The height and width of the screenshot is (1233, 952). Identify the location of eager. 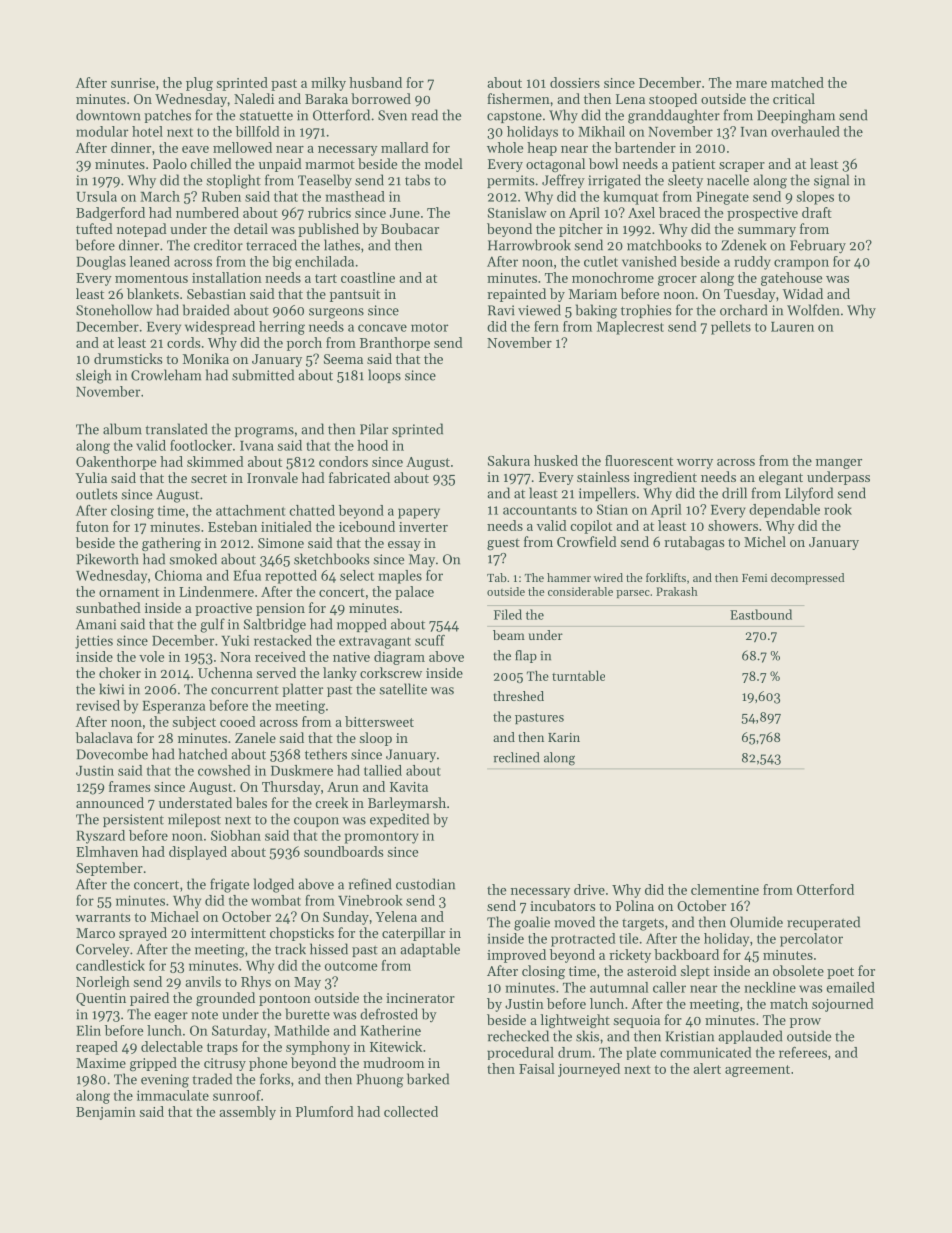
(171, 1017).
